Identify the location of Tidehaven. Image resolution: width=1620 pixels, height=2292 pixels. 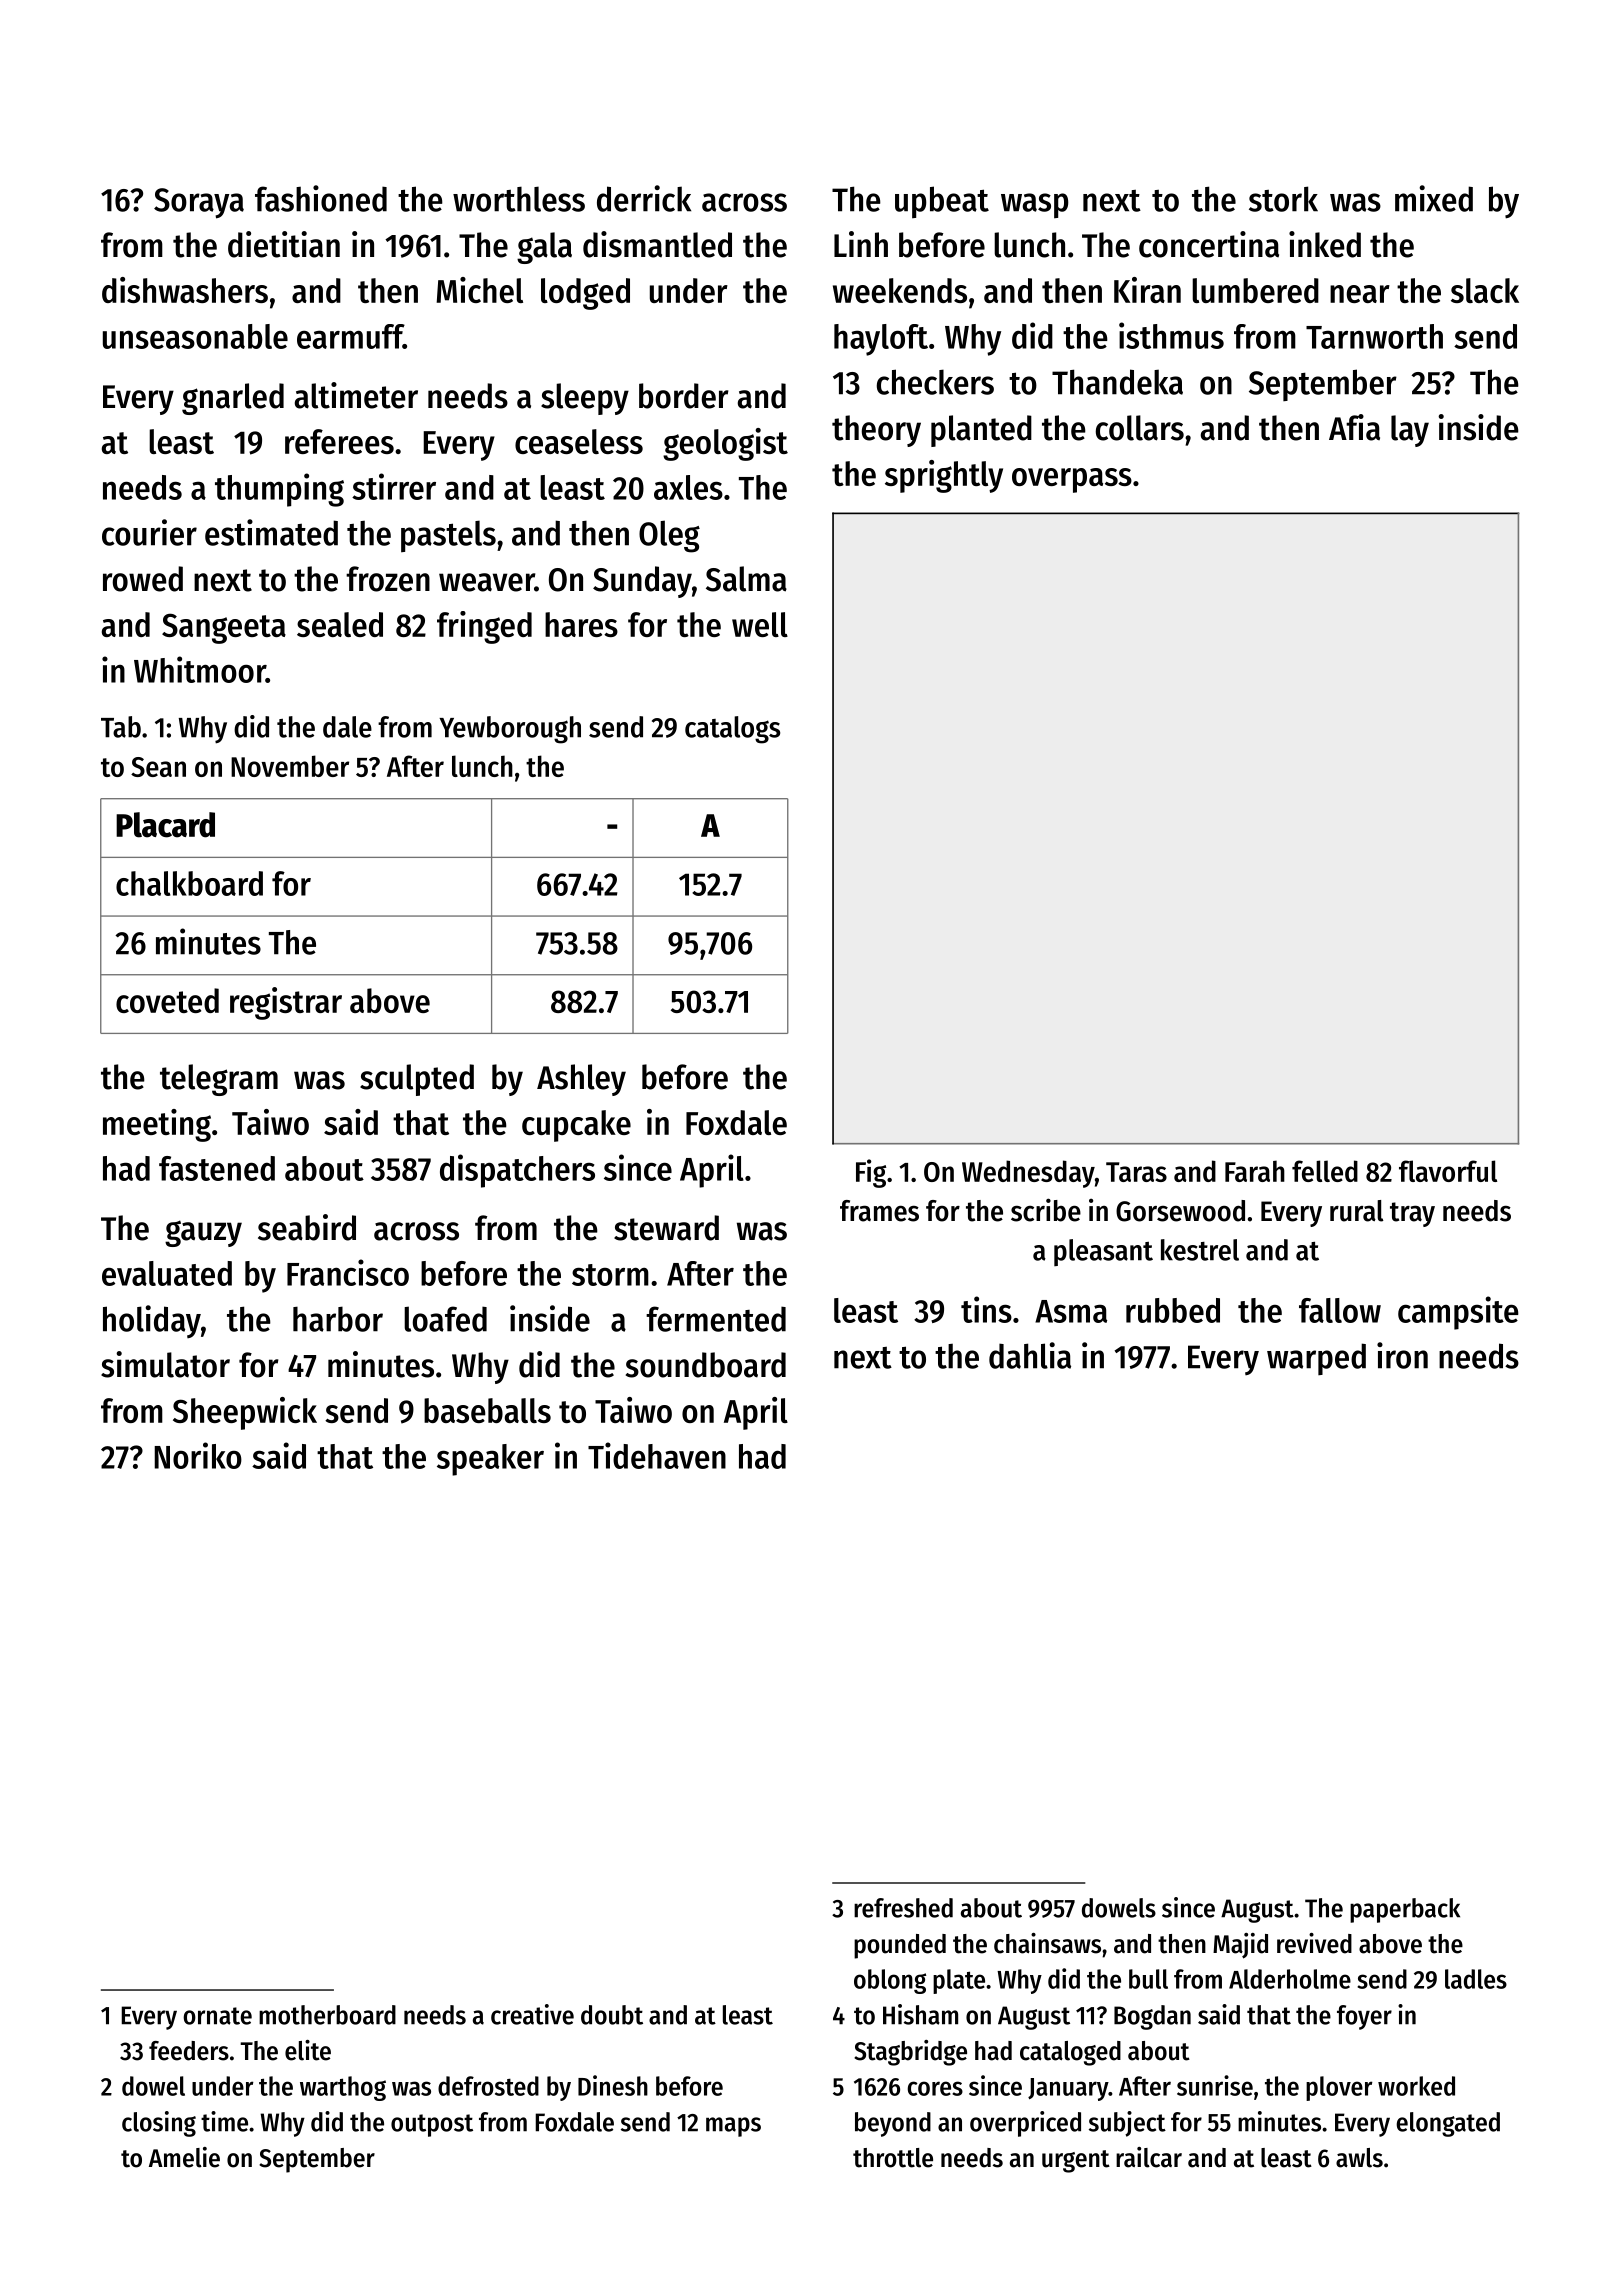
(657, 1455).
